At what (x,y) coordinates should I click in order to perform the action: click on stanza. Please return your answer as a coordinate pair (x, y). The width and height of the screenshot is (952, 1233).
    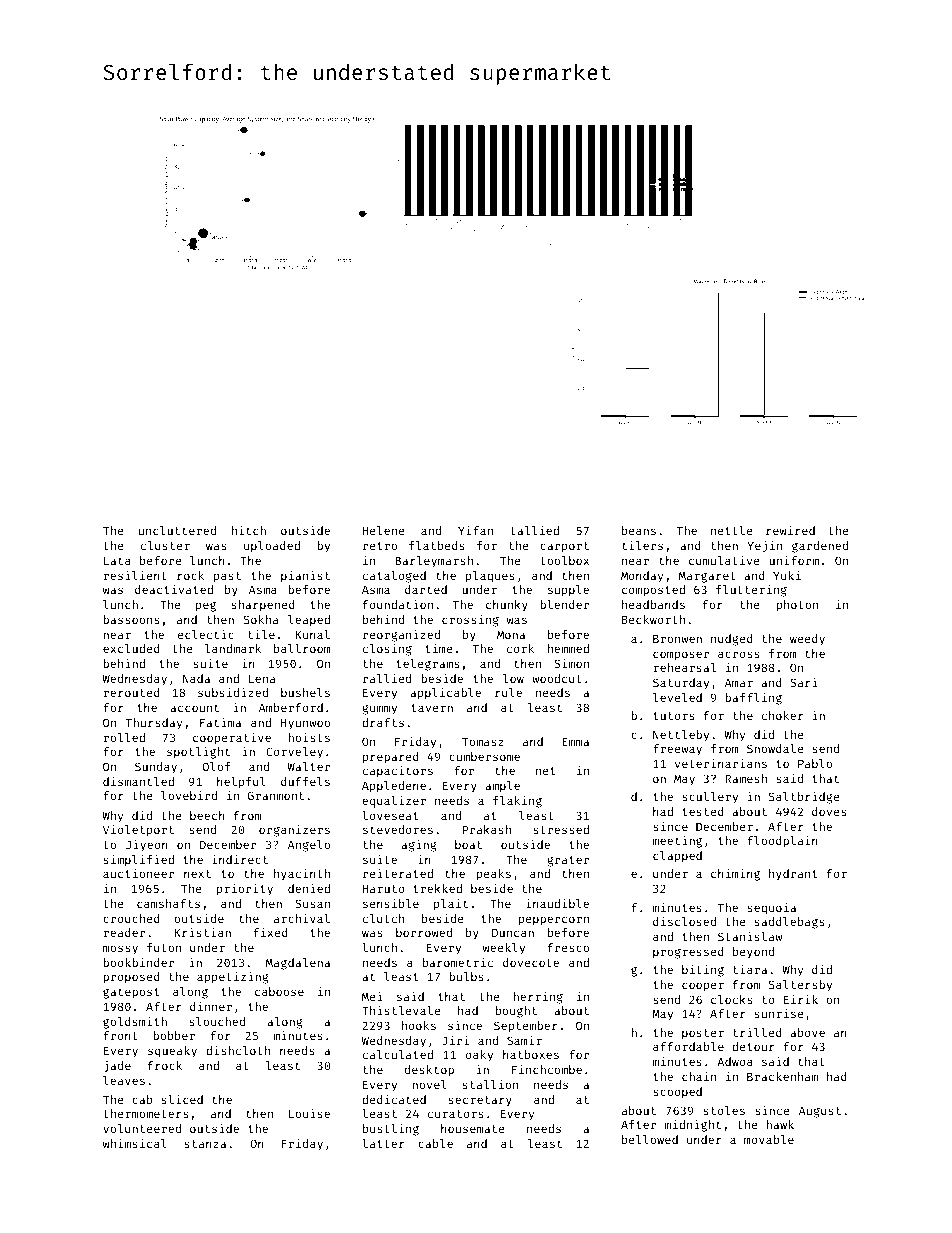
    Looking at the image, I should click on (205, 1144).
